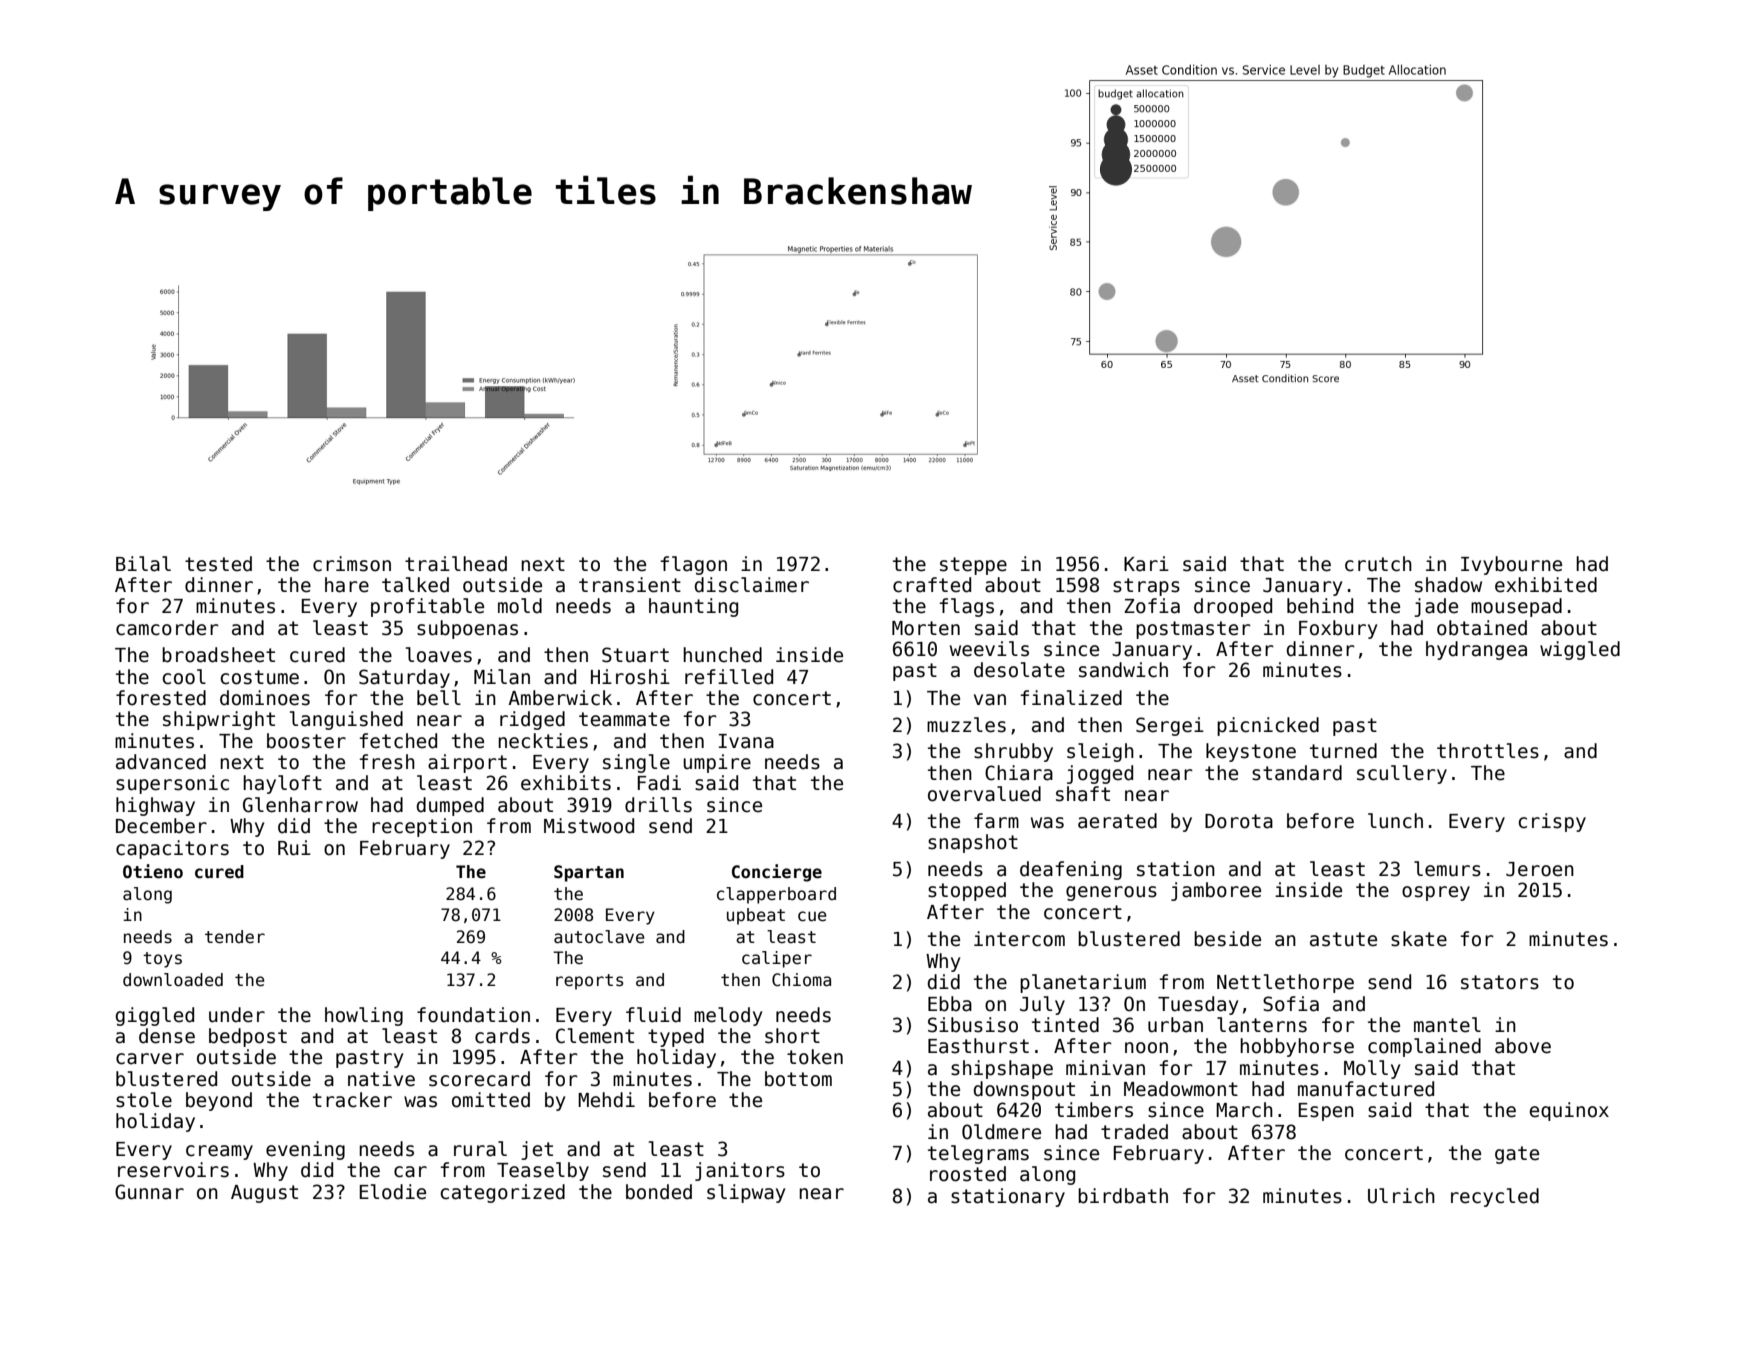  I want to click on Morten, so click(926, 628).
